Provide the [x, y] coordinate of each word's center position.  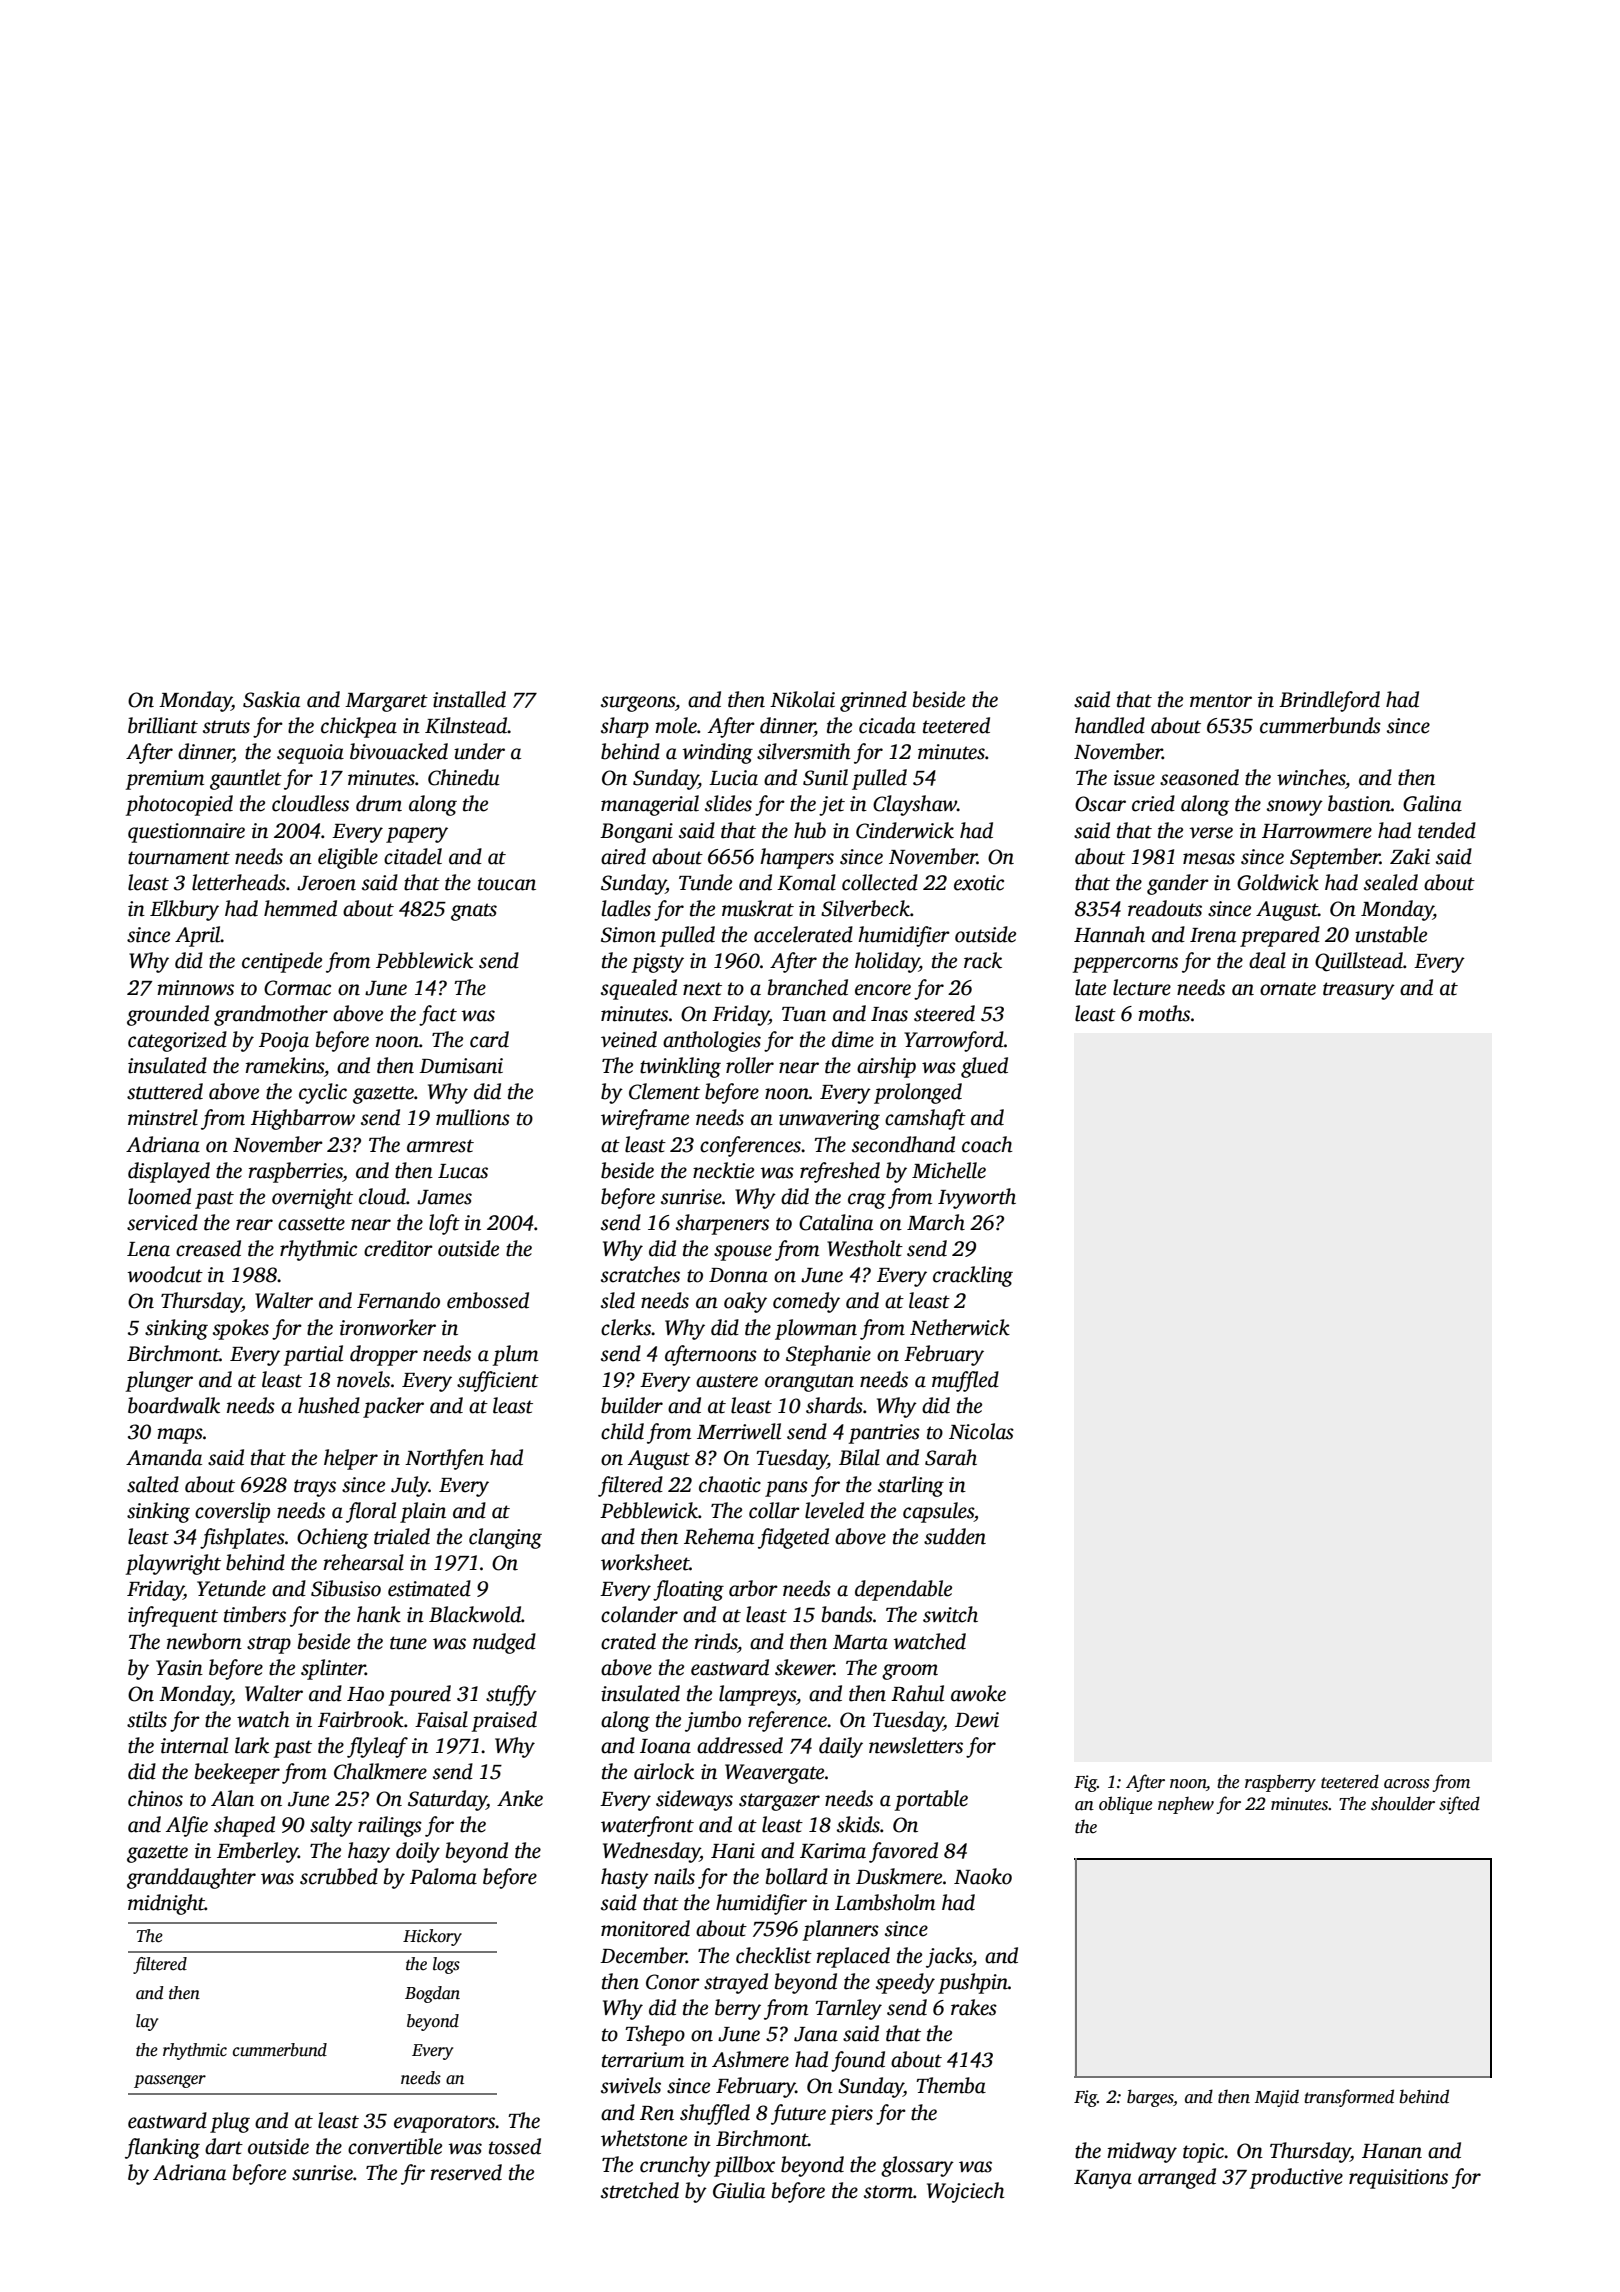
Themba [951, 2085]
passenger [170, 2081]
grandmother [271, 1015]
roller [750, 1065]
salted [153, 1484]
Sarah [951, 1457]
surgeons [638, 704]
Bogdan [432, 1994]
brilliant [163, 725]
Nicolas [981, 1431]
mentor [1221, 701]
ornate [1288, 989]
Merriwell [739, 1431]
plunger [159, 1381]
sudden [955, 1536]
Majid [1277, 2098]
